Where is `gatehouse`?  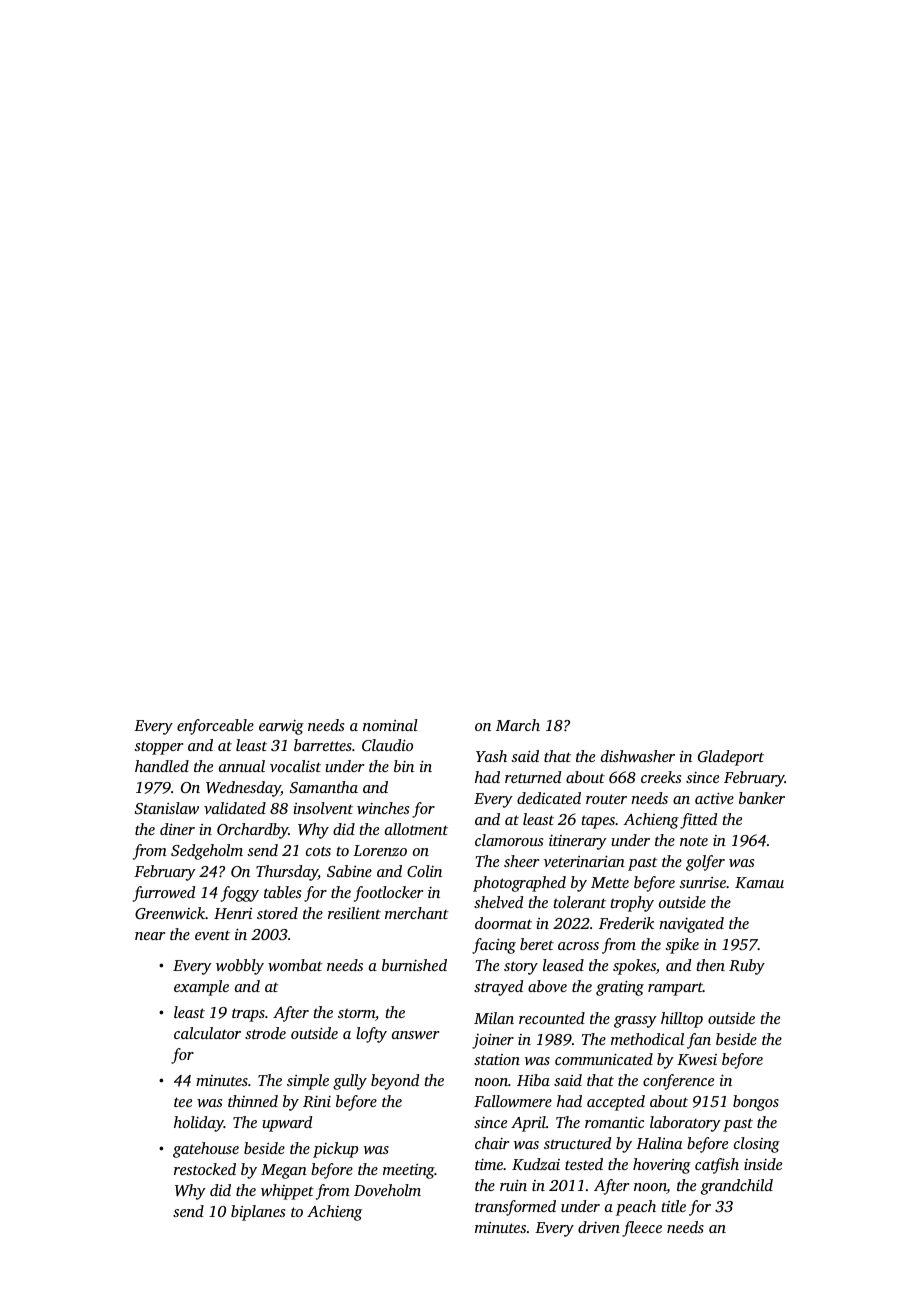
gatehouse is located at coordinates (206, 1150).
